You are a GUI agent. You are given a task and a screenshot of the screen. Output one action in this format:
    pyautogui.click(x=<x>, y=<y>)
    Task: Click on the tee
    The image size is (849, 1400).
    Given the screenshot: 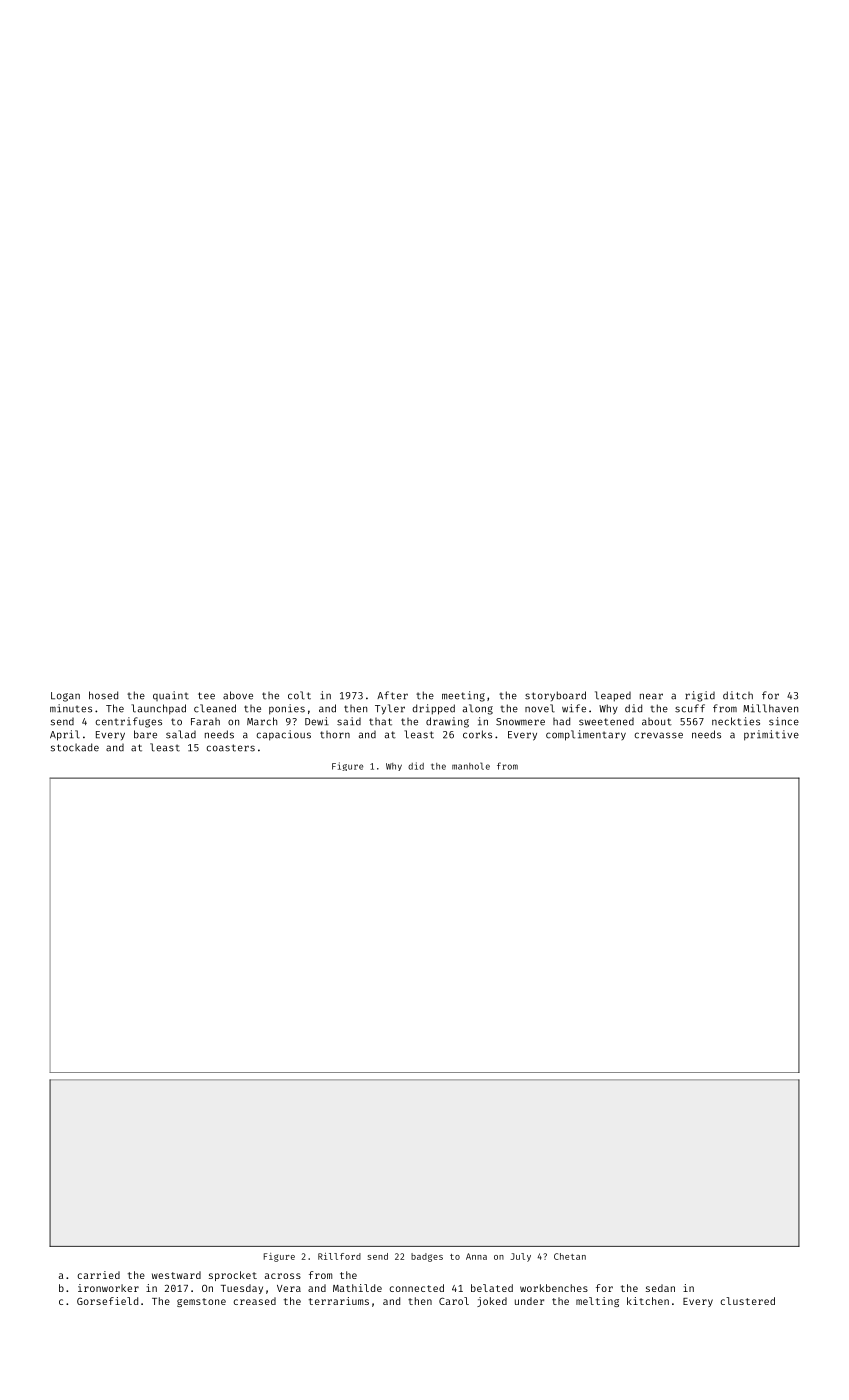 What is the action you would take?
    pyautogui.click(x=206, y=696)
